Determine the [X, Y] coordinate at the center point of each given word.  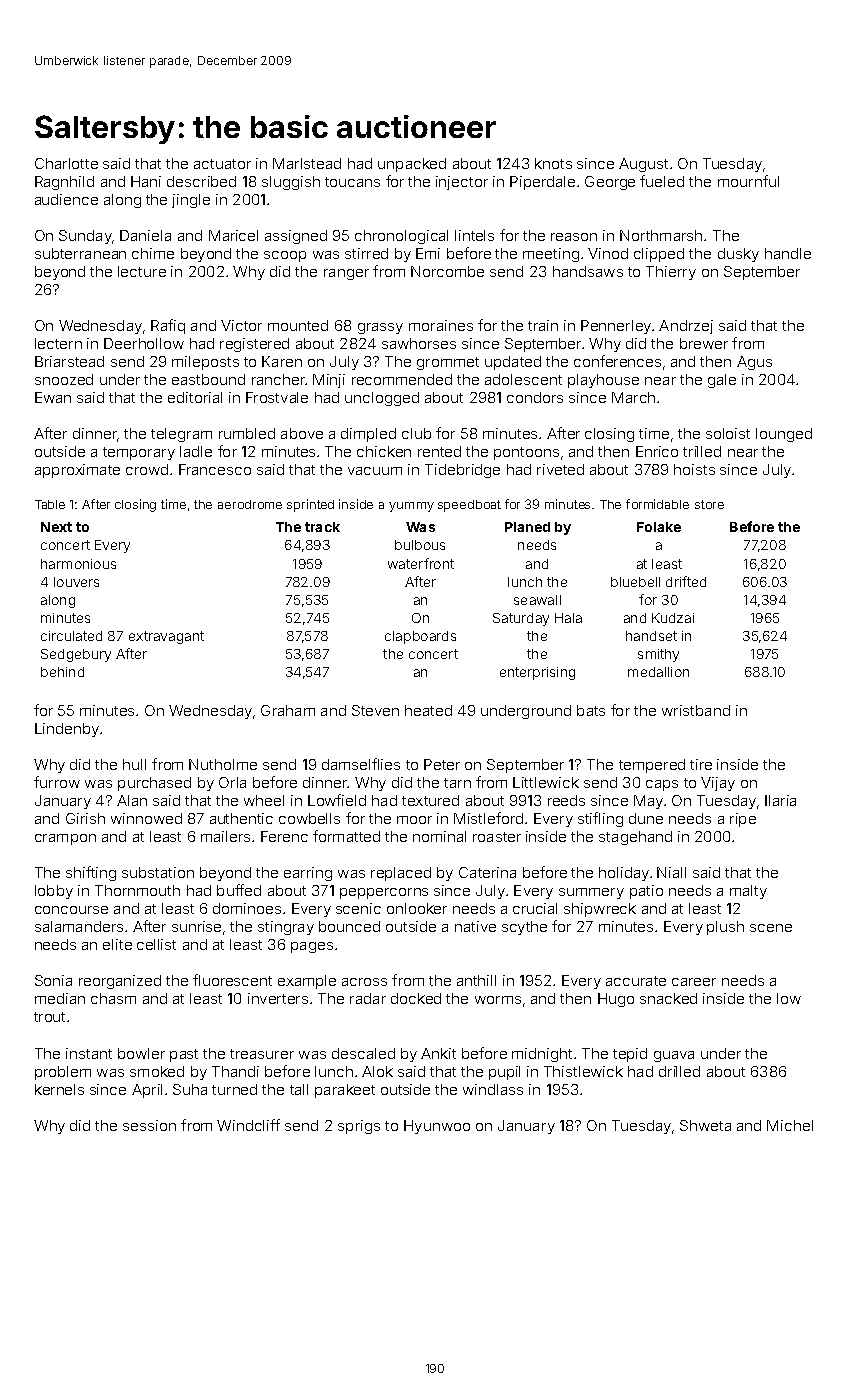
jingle [191, 201]
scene [771, 928]
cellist [156, 944]
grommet [448, 363]
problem [63, 1073]
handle [788, 253]
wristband [696, 710]
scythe [524, 928]
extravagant [166, 637]
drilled [679, 1071]
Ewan [53, 397]
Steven [375, 710]
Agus [754, 363]
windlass [493, 1089]
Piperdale [542, 183]
